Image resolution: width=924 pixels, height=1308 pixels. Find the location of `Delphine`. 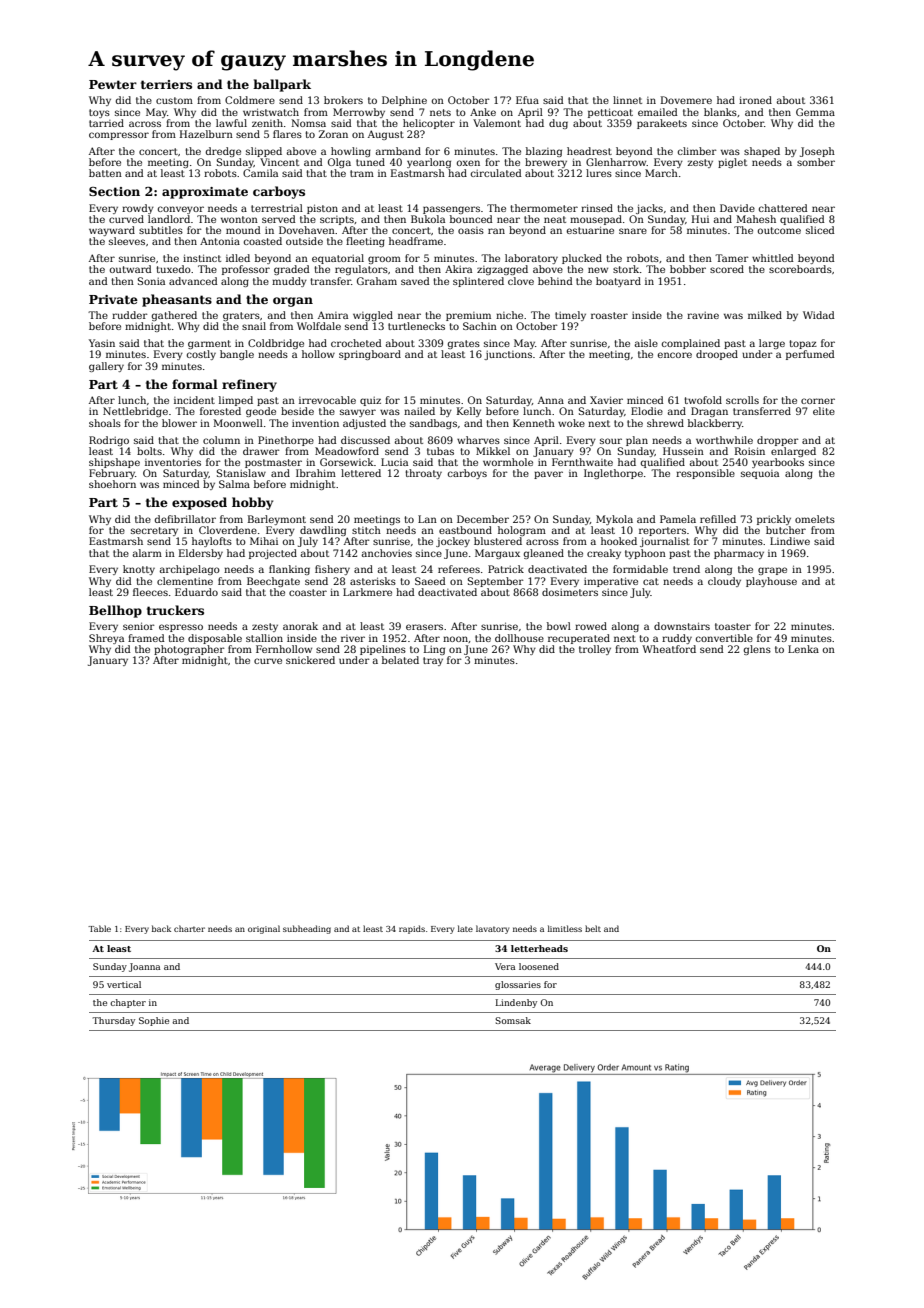

Delphine is located at coordinates (404, 101).
